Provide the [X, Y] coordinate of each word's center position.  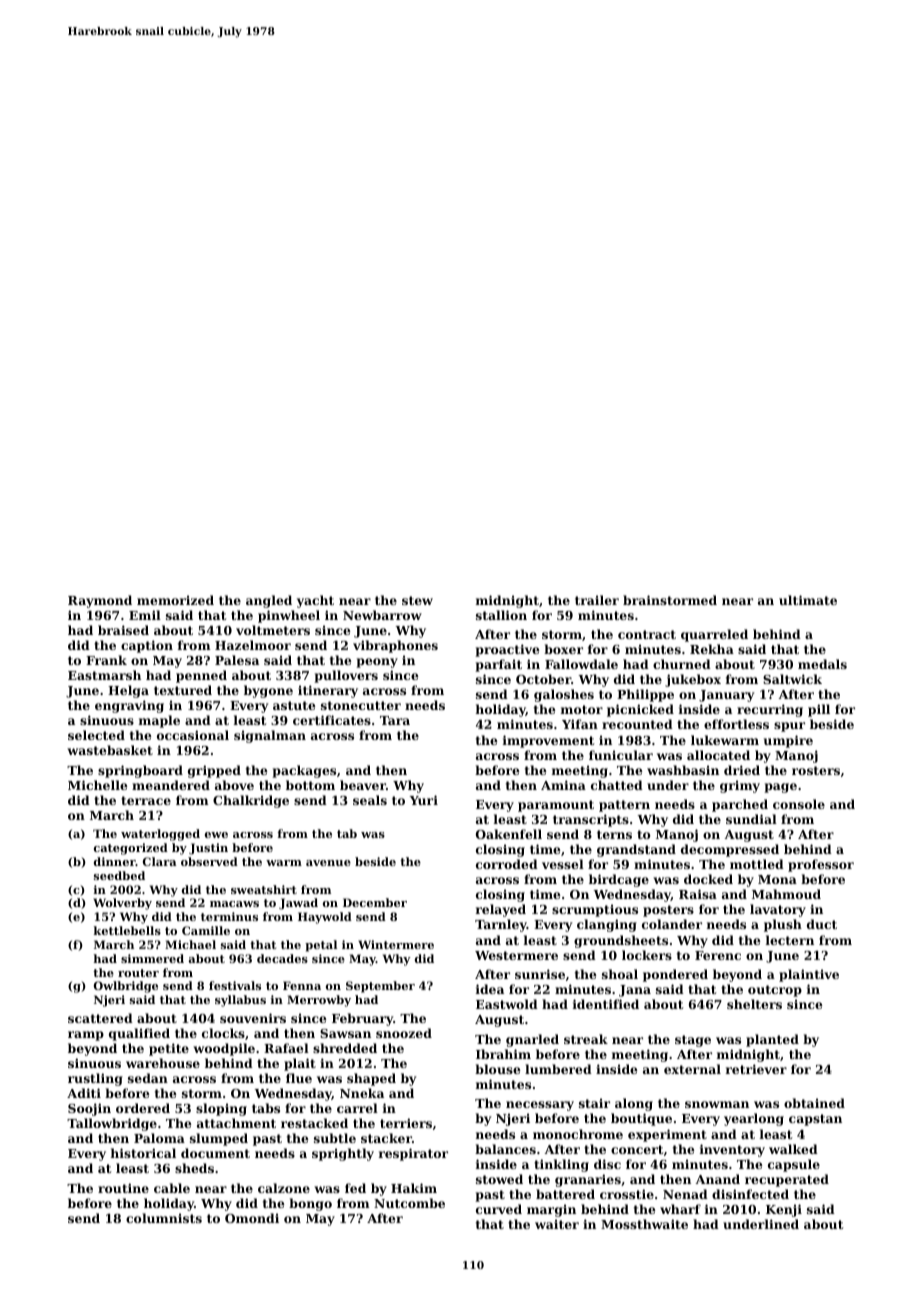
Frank [106, 660]
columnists [164, 1218]
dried [742, 770]
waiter [557, 1224]
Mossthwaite [644, 1224]
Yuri [424, 800]
